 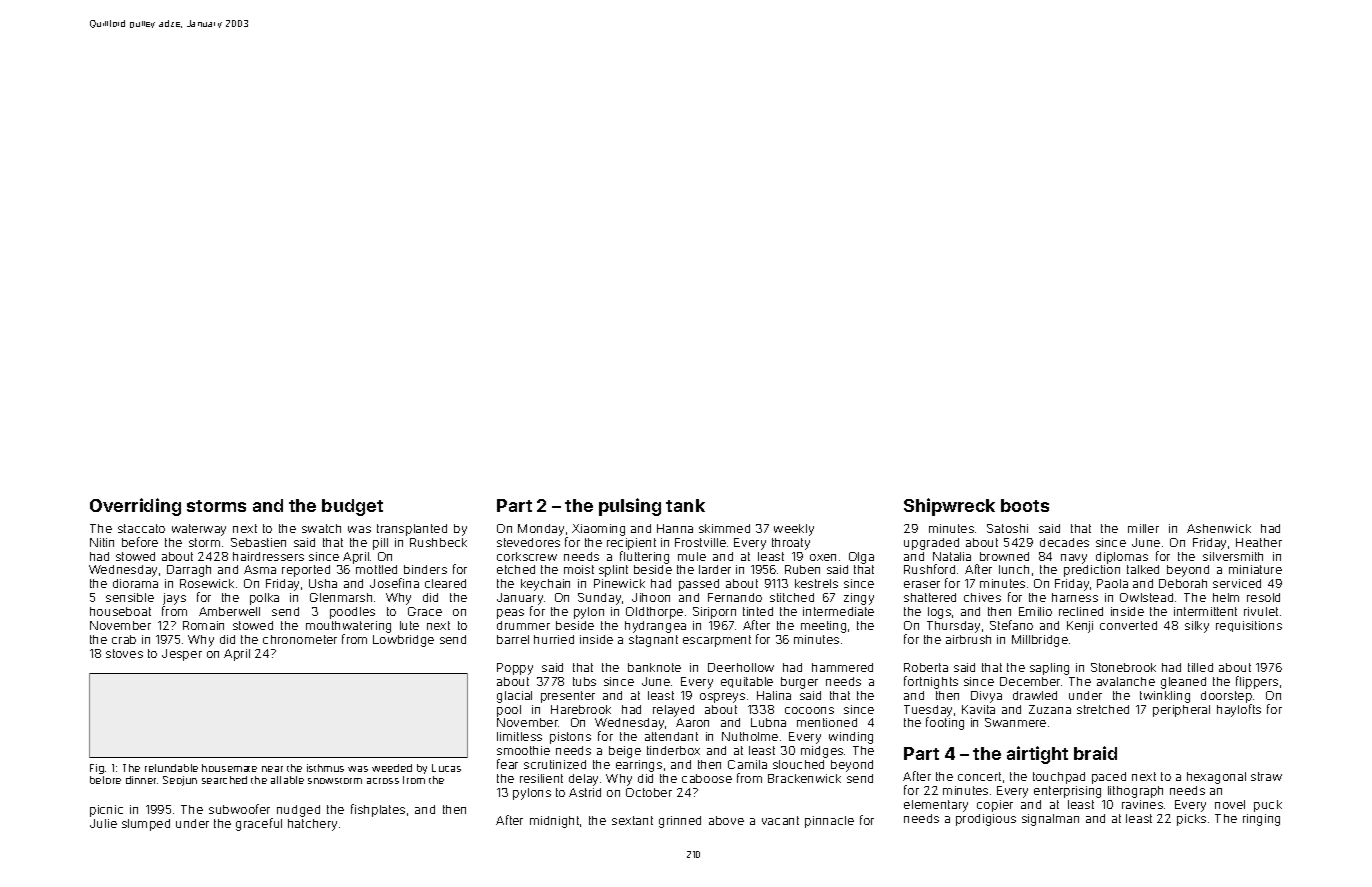 What do you see at coordinates (555, 764) in the page?
I see `scrutinized` at bounding box center [555, 764].
